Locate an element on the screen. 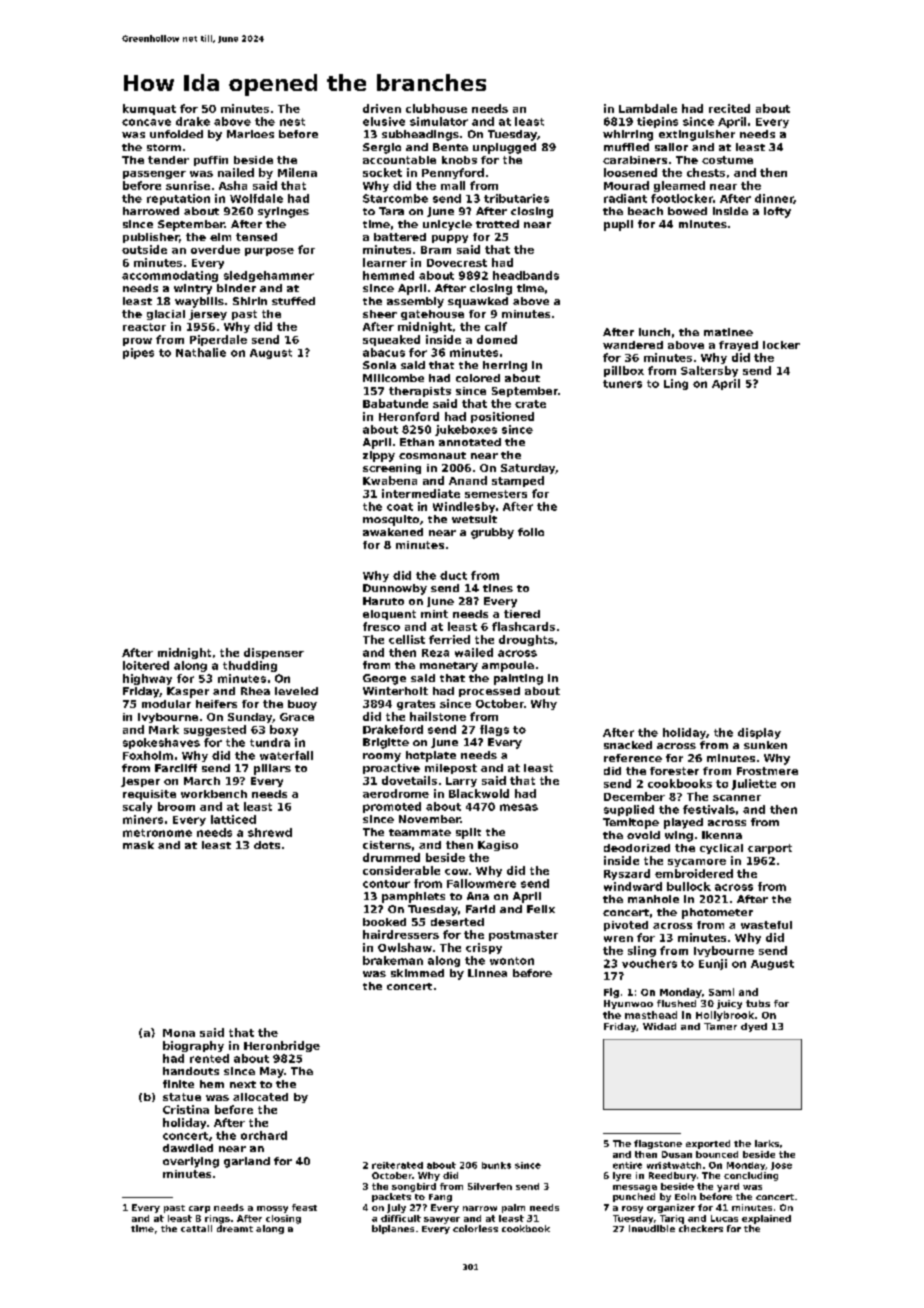  display is located at coordinates (759, 733).
